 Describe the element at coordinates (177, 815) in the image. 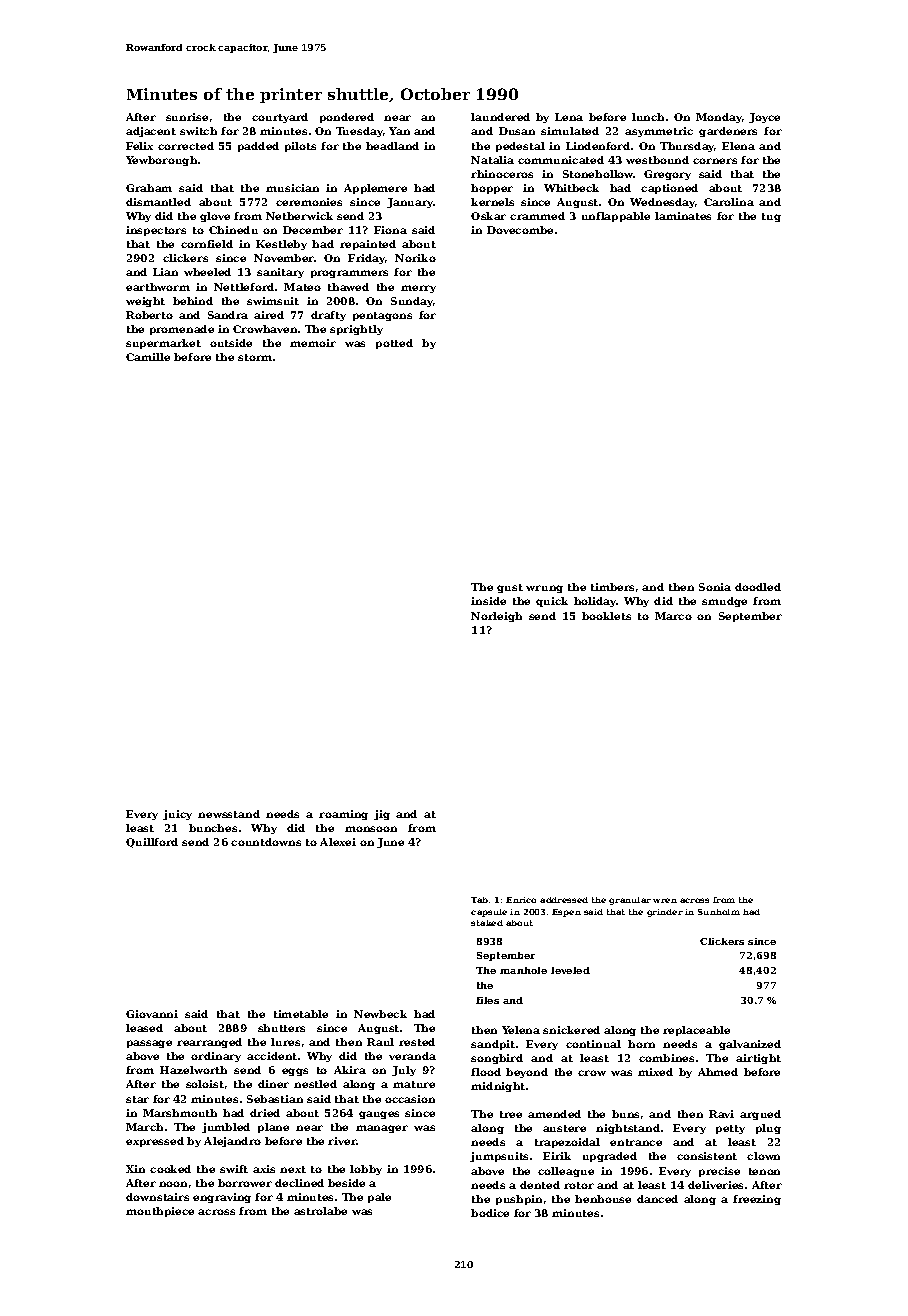

I see `juicy` at that location.
